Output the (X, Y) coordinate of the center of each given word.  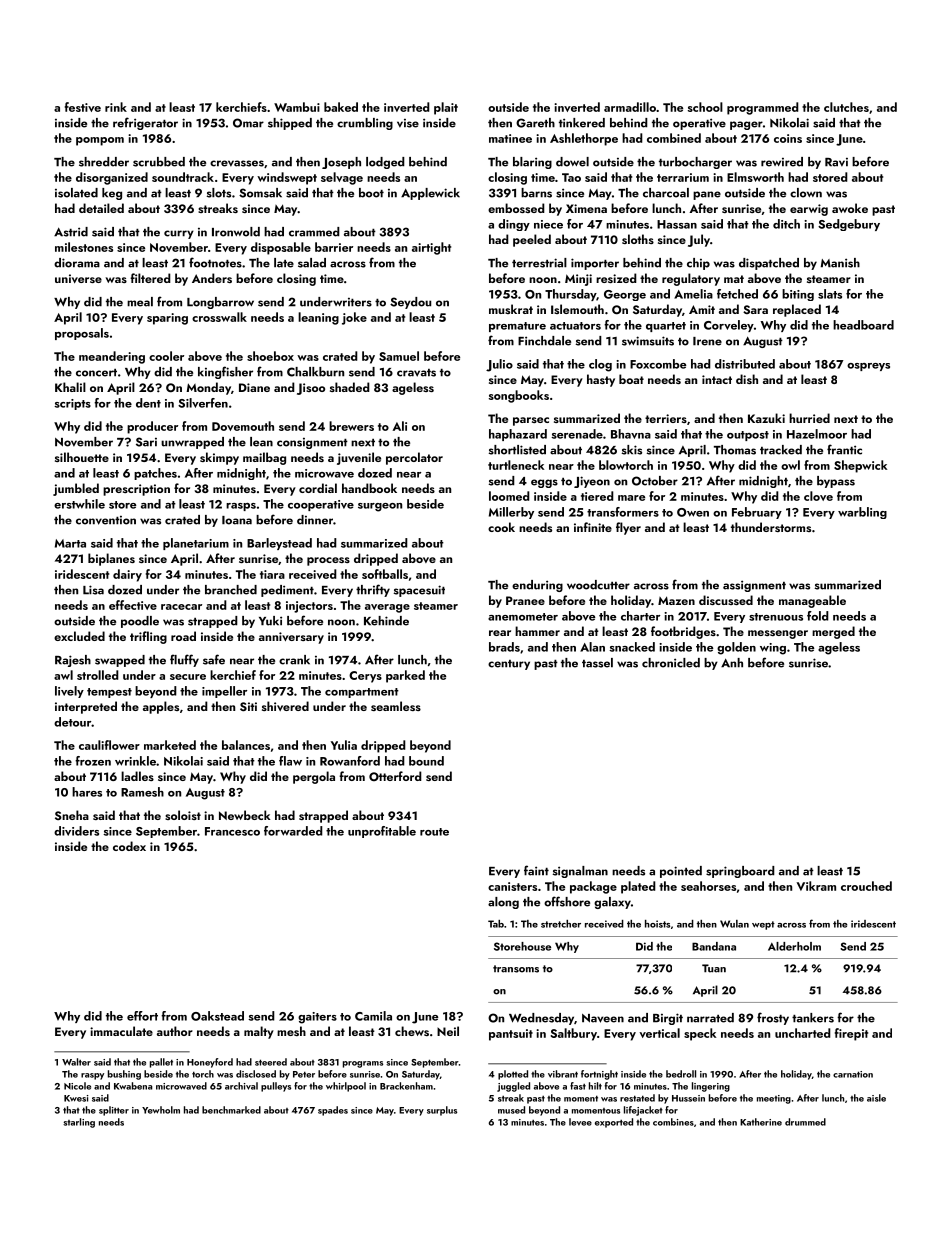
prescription (136, 490)
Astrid (71, 232)
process (328, 561)
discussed (726, 600)
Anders (212, 278)
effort (142, 1016)
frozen (93, 761)
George (625, 295)
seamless (396, 706)
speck (700, 1034)
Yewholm (161, 1110)
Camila (373, 1016)
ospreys (868, 367)
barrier (334, 247)
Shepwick (860, 466)
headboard (863, 325)
